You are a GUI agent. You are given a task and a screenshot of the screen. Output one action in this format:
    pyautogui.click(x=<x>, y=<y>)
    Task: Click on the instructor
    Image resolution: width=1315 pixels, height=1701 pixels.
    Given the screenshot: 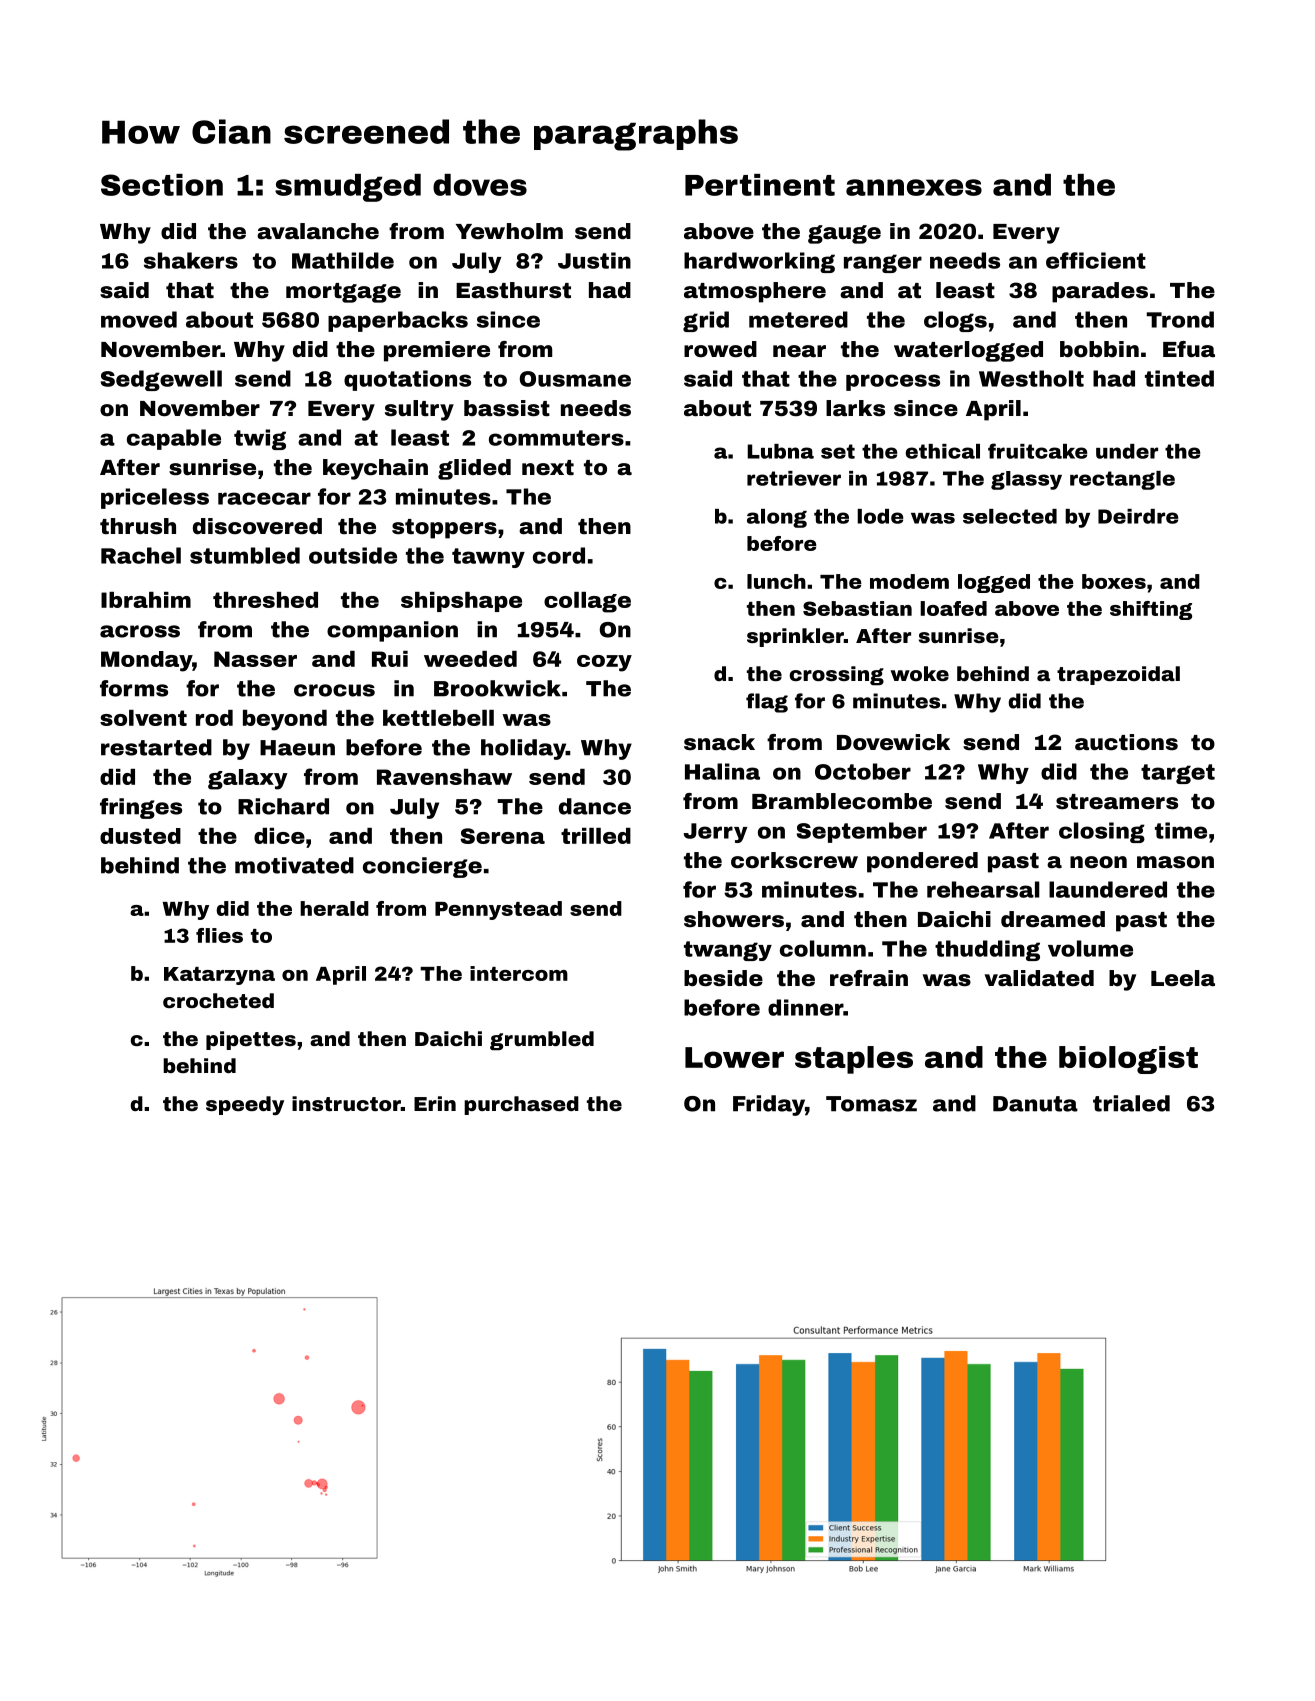 What is the action you would take?
    pyautogui.click(x=346, y=1103)
